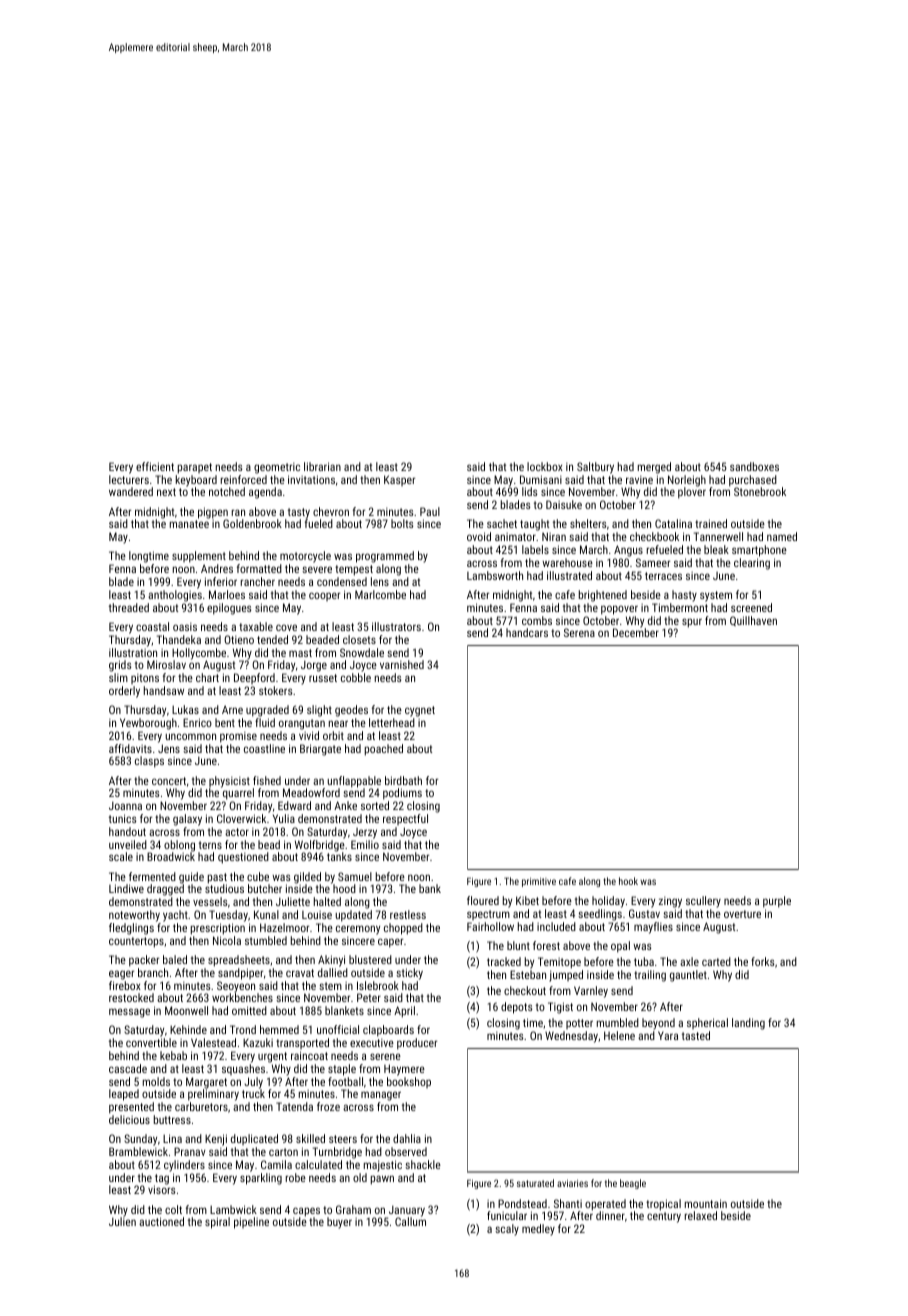 The height and width of the image is (1316, 908). What do you see at coordinates (525, 990) in the image?
I see `checkout` at bounding box center [525, 990].
